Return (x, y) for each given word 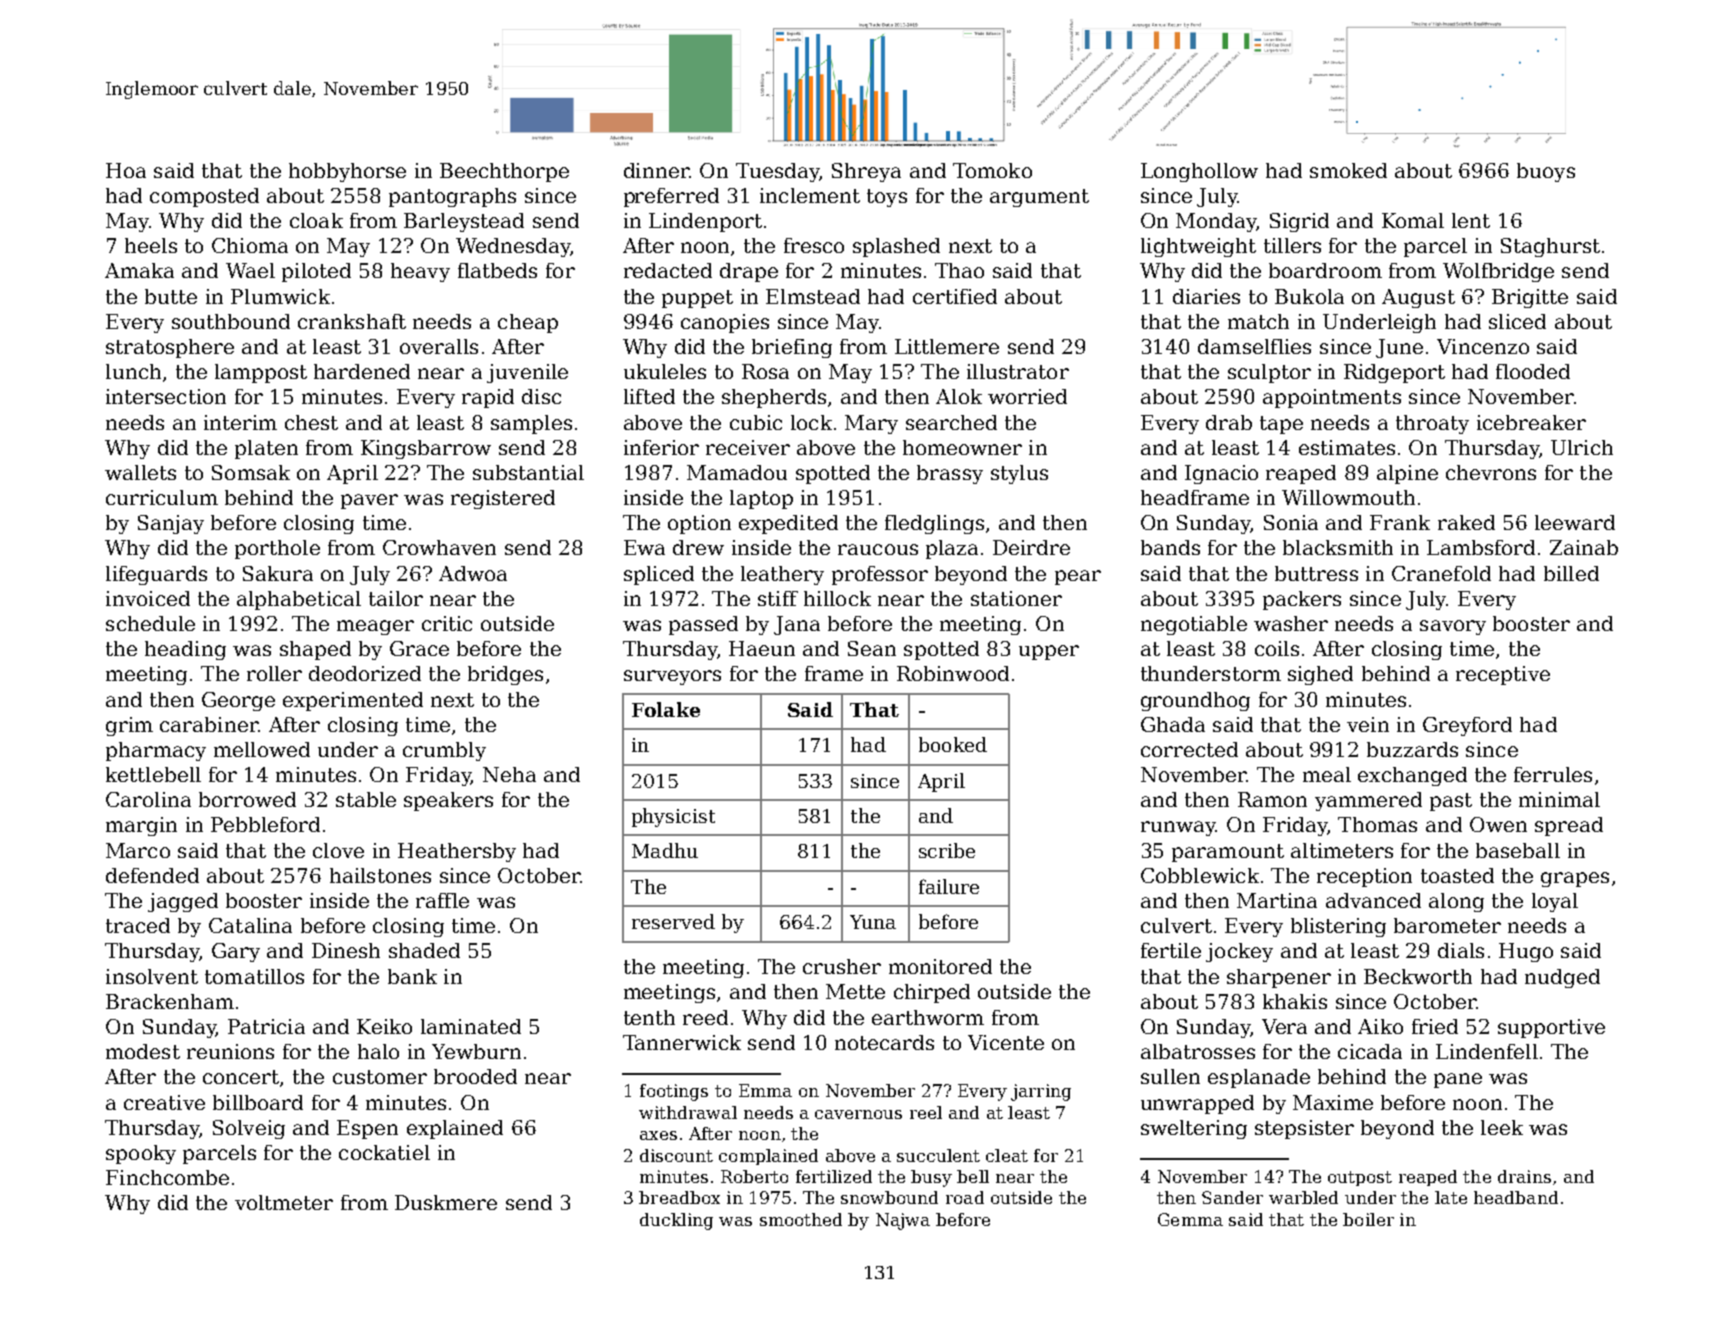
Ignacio (1221, 474)
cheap (528, 323)
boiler (1368, 1219)
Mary (871, 424)
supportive (1551, 1028)
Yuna (873, 922)
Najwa (903, 1221)
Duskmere (446, 1202)
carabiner (209, 724)
